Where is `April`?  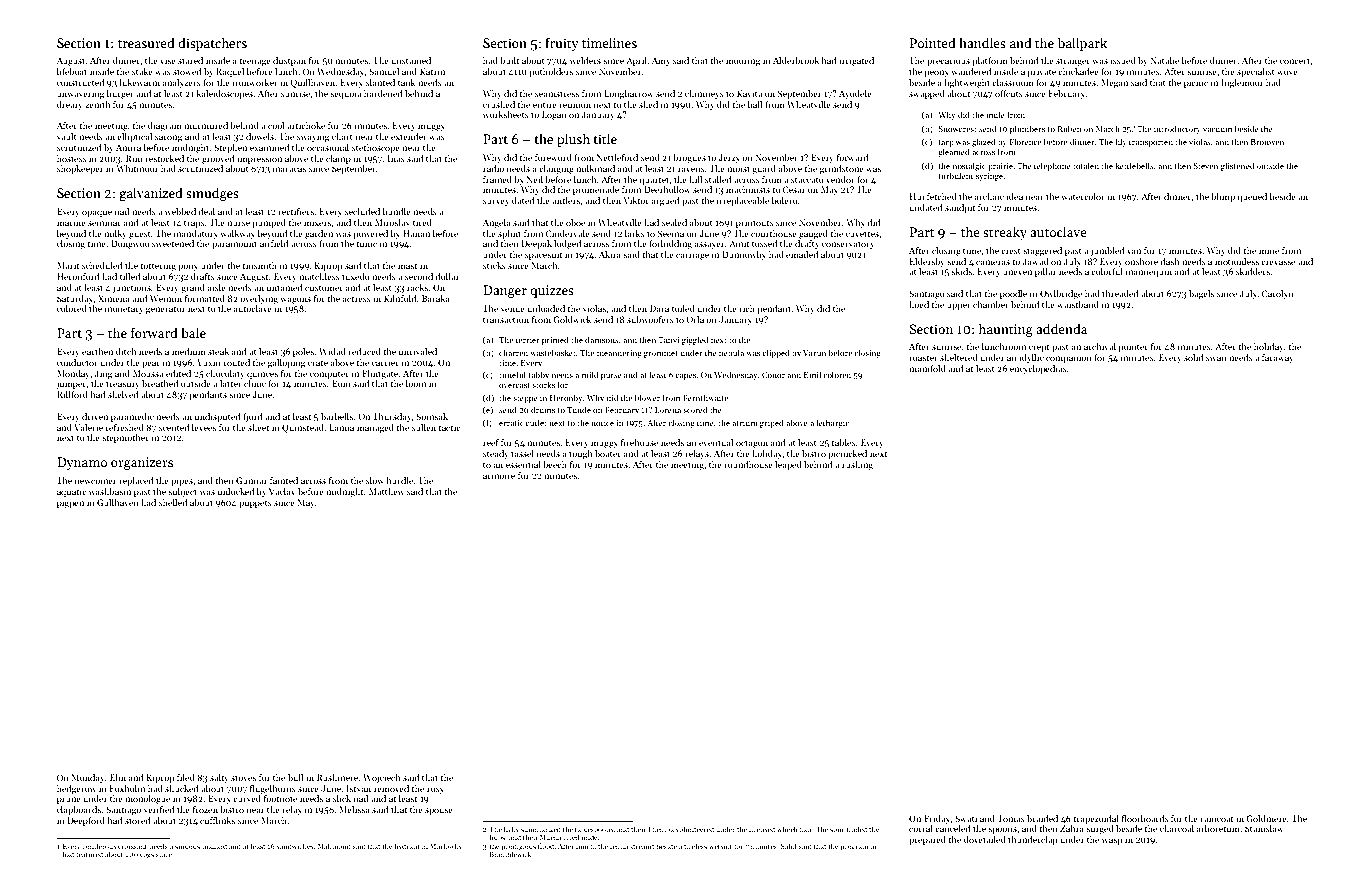
April is located at coordinates (636, 61).
